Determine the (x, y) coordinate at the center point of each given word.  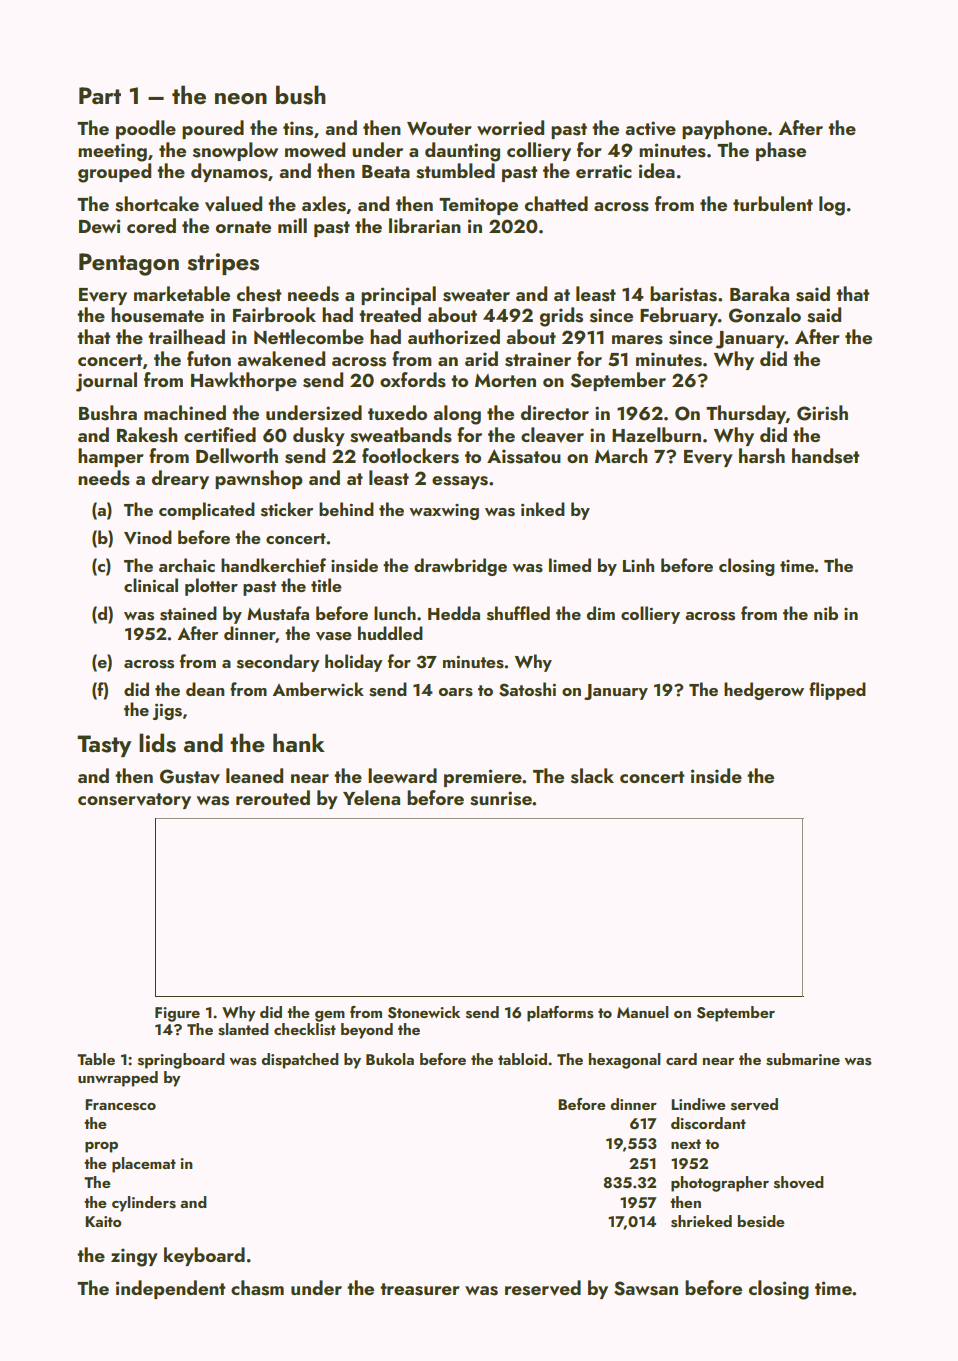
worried (510, 127)
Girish (822, 413)
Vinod (148, 537)
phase (781, 151)
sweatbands (401, 435)
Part (100, 95)
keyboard (204, 1256)
